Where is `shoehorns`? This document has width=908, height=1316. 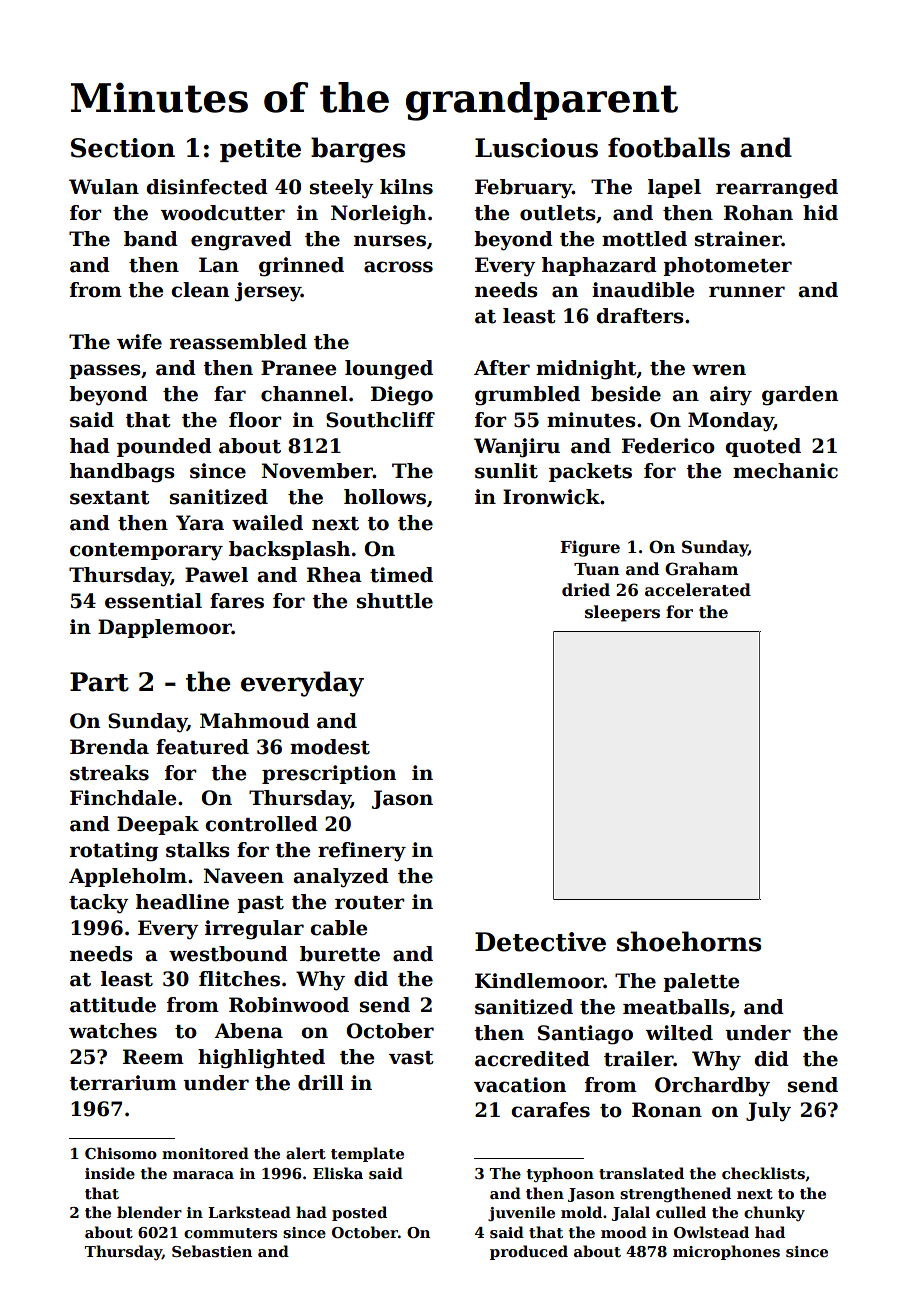 shoehorns is located at coordinates (689, 941).
